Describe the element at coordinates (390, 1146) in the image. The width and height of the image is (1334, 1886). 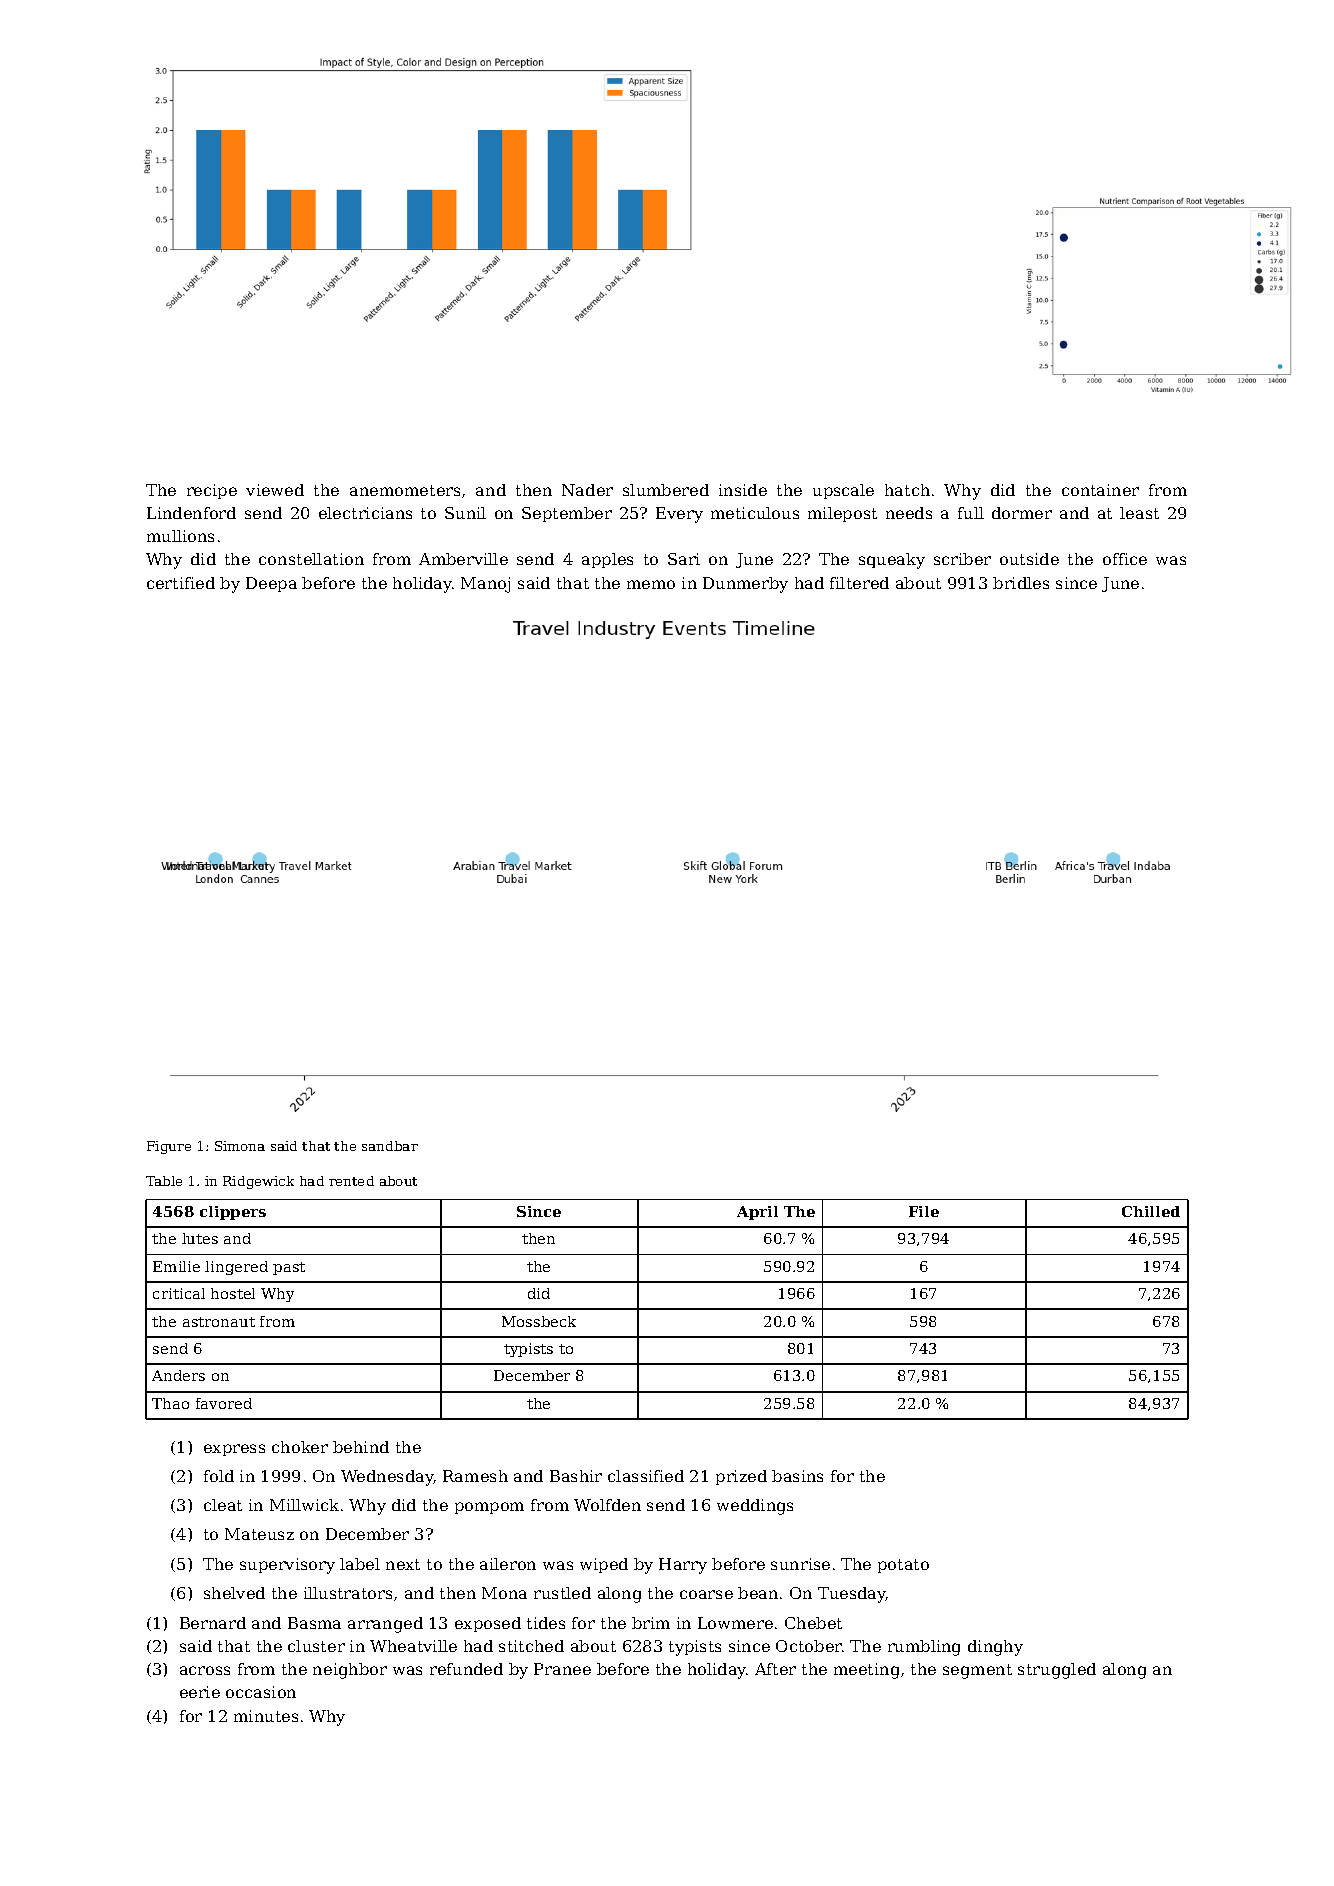
I see `sandbar` at that location.
